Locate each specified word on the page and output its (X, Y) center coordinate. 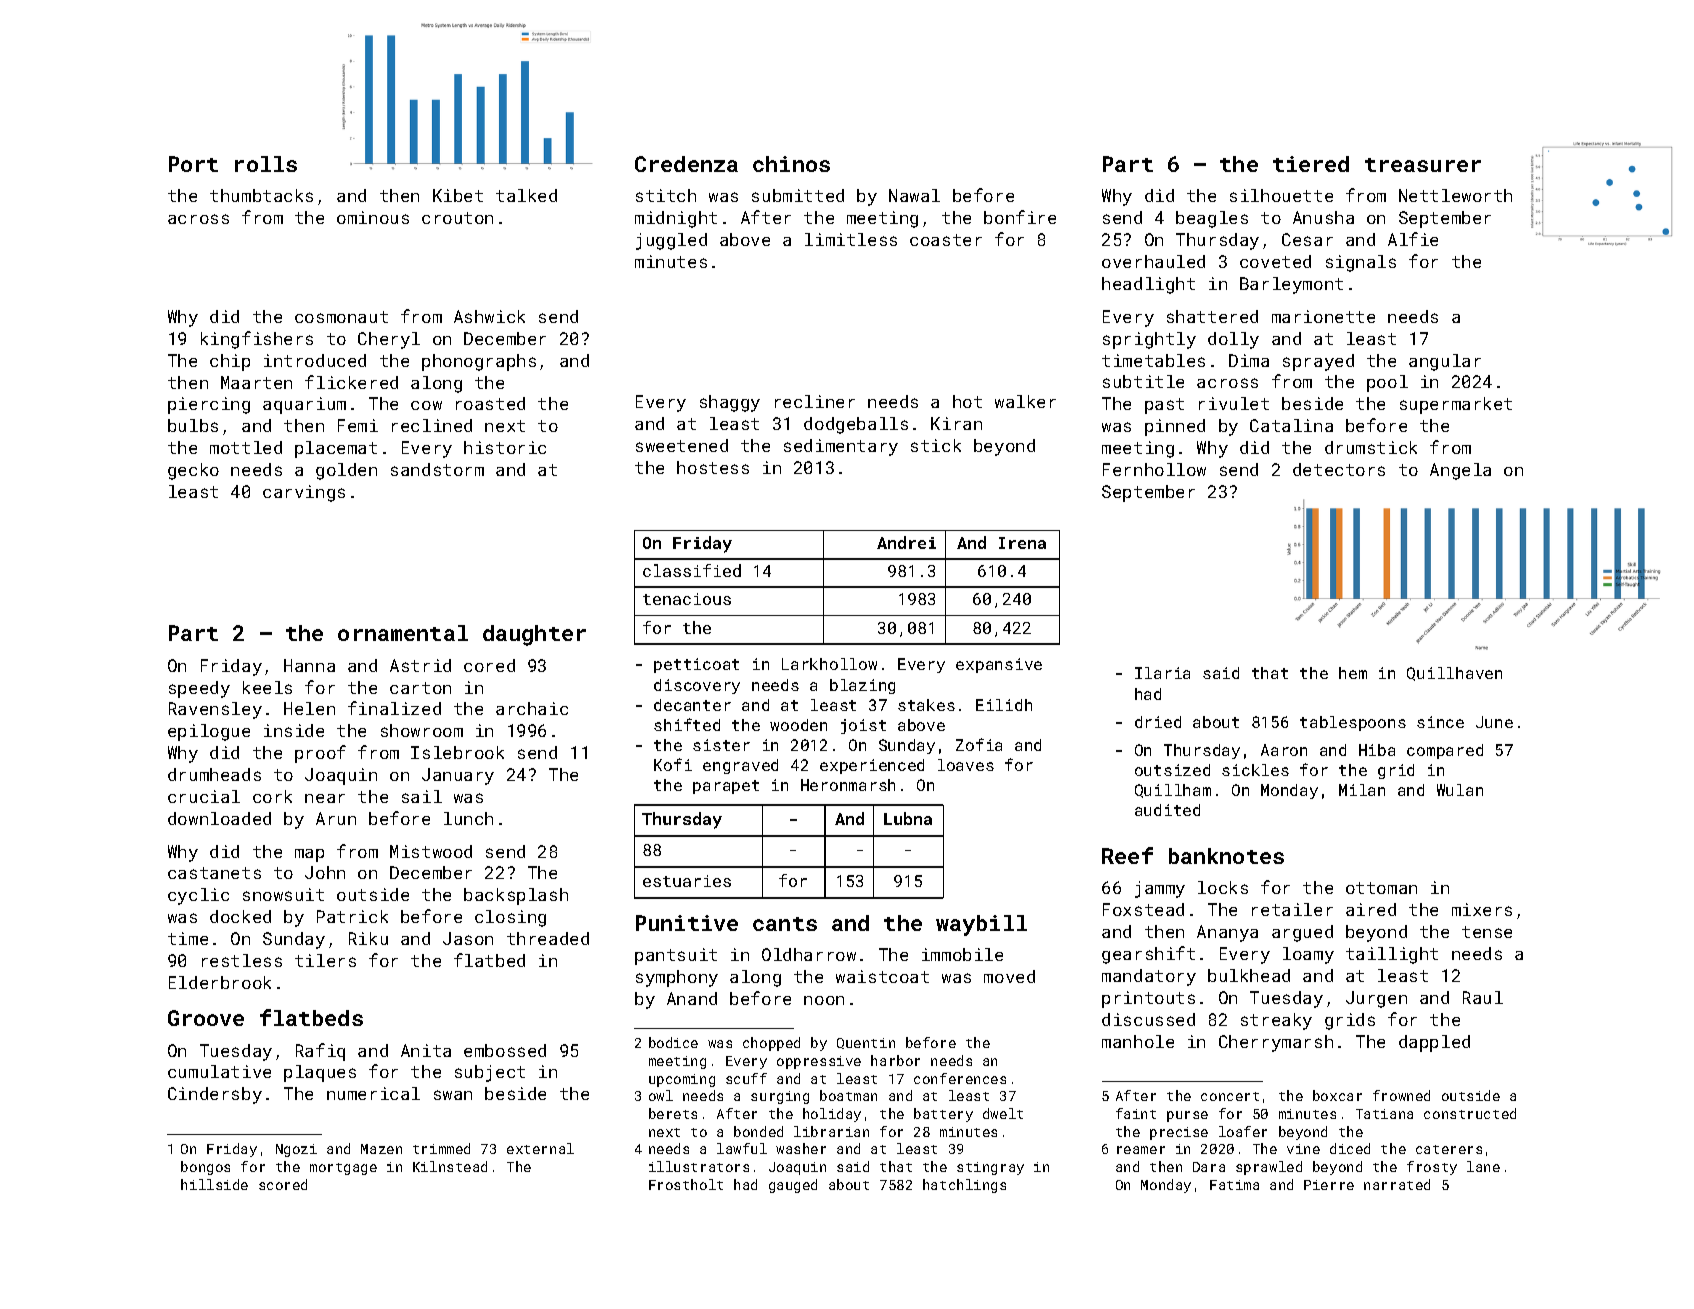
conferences (960, 1078)
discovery (697, 686)
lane (1483, 1166)
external (540, 1148)
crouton (457, 218)
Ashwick (489, 316)
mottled (246, 447)
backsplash (516, 896)
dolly (1233, 340)
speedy (199, 689)
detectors (1339, 469)
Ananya (1227, 933)
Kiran (956, 423)
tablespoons (1353, 723)
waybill (981, 925)
